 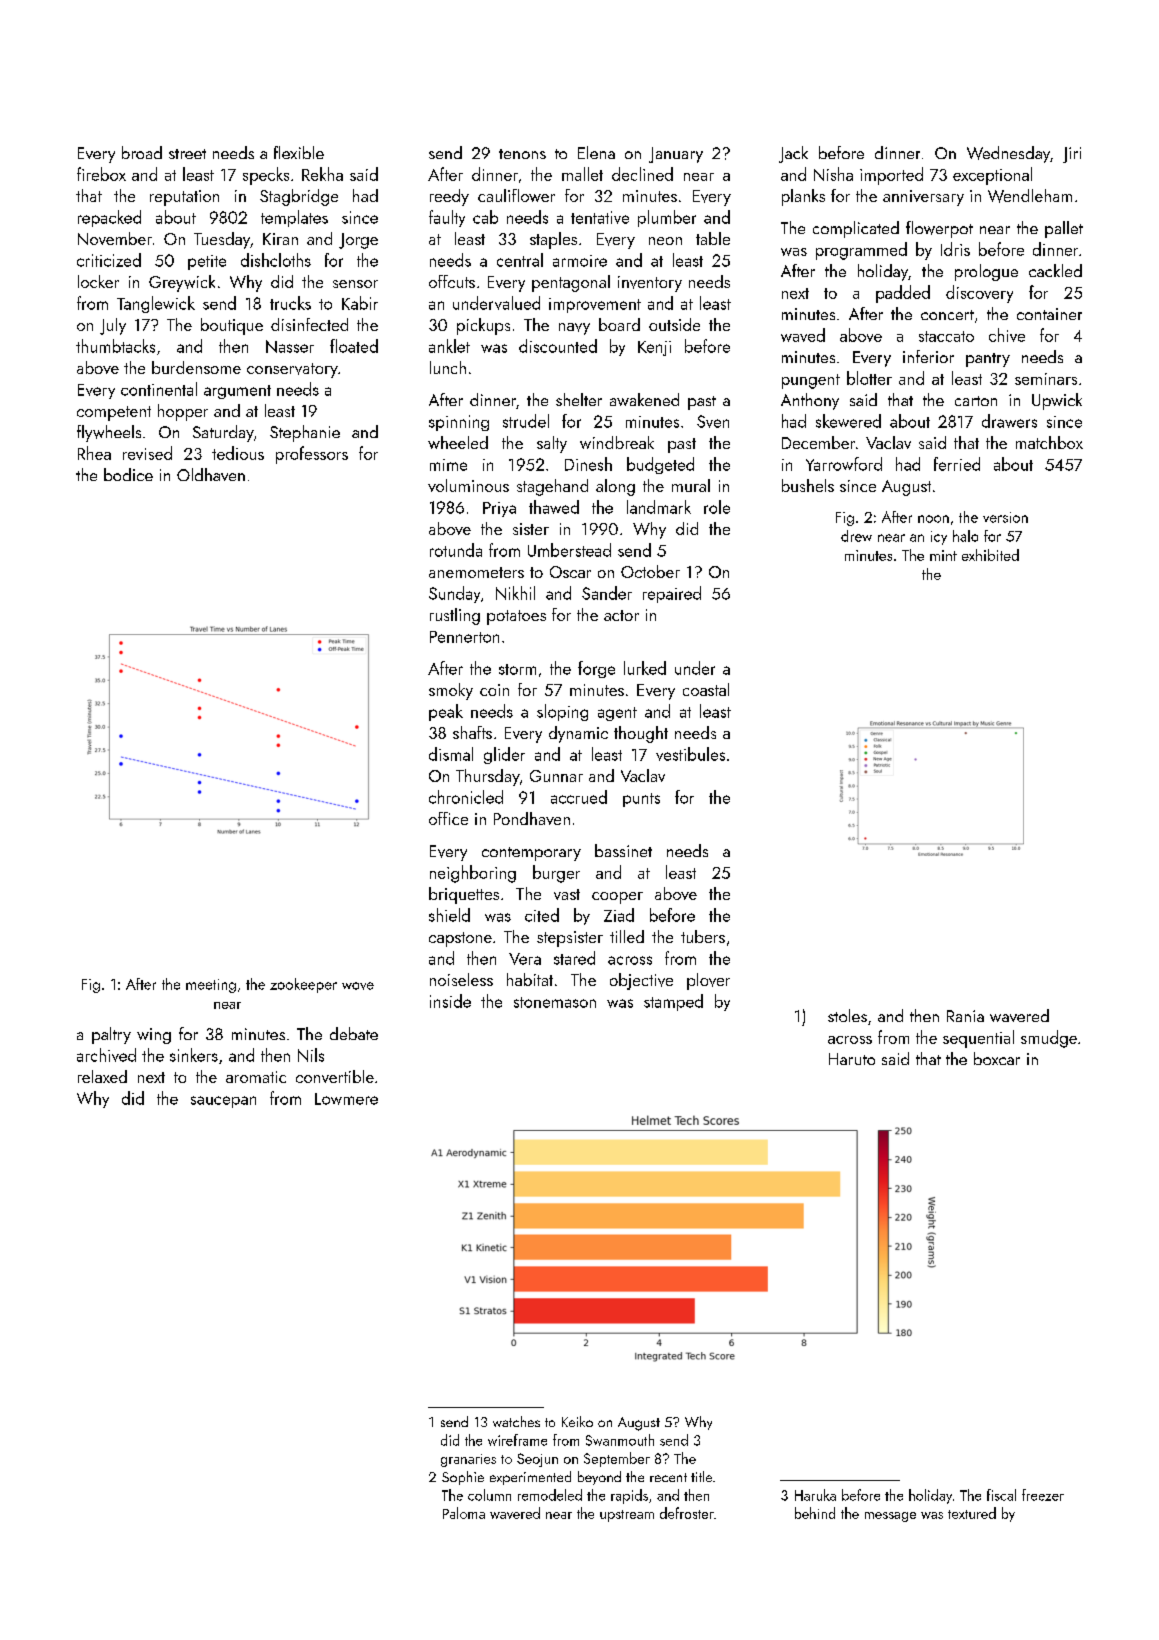 What do you see at coordinates (965, 1016) in the document?
I see `Rania` at bounding box center [965, 1016].
